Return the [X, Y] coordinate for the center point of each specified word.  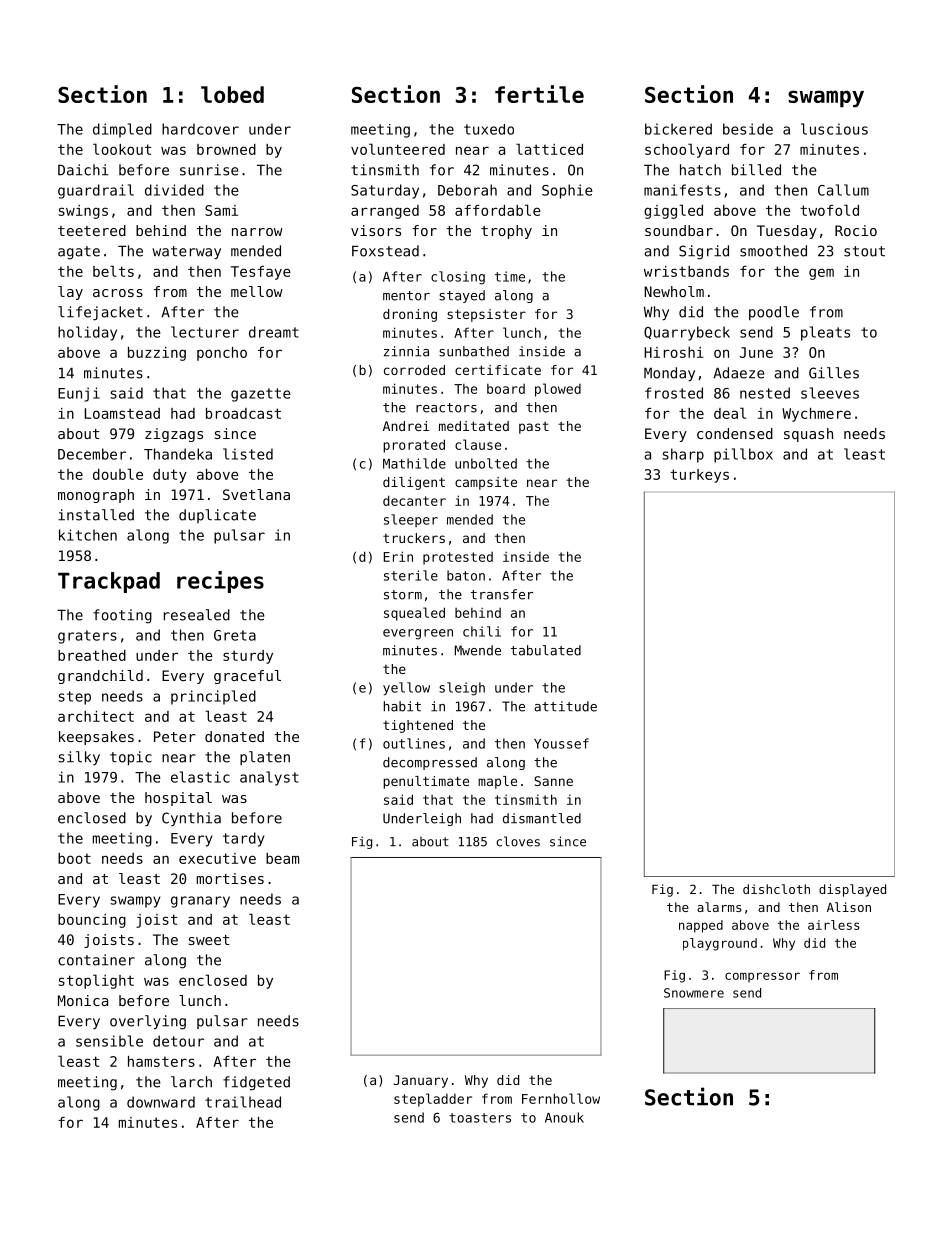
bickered [678, 129]
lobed [232, 94]
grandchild [100, 677]
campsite [486, 483]
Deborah [467, 190]
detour [178, 1041]
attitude [565, 706]
